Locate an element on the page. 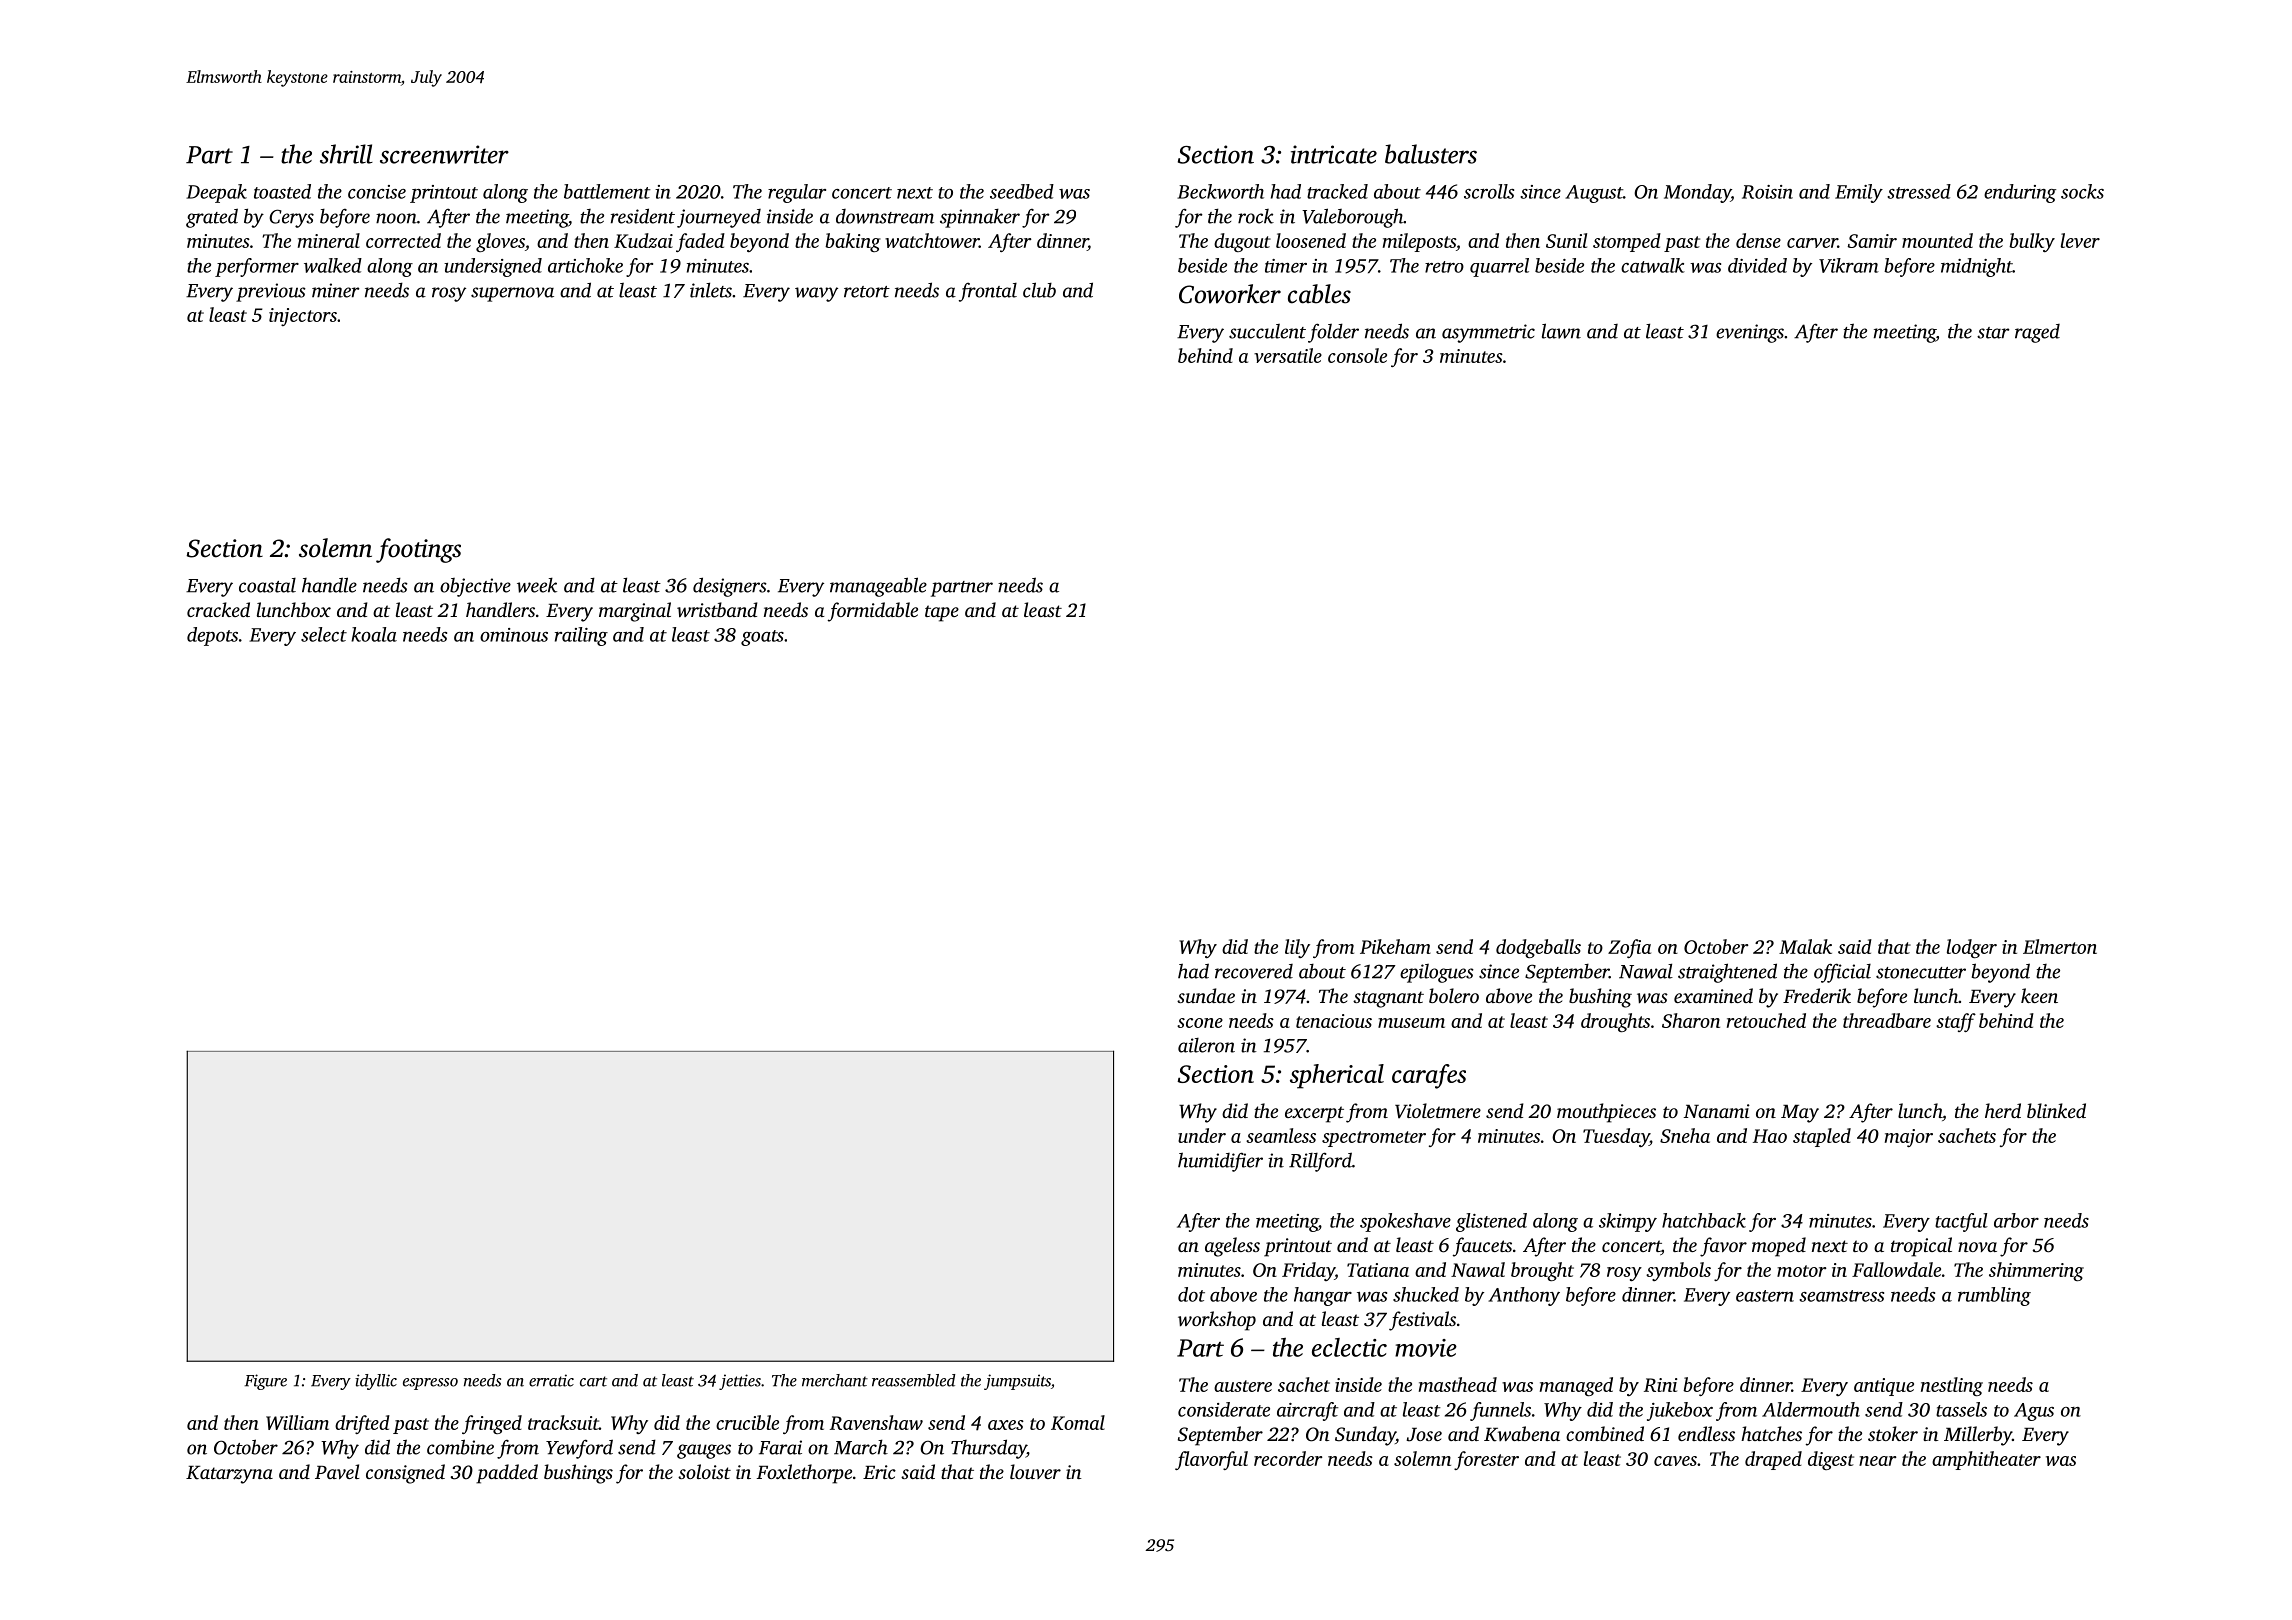  shimmering is located at coordinates (2036, 1271).
